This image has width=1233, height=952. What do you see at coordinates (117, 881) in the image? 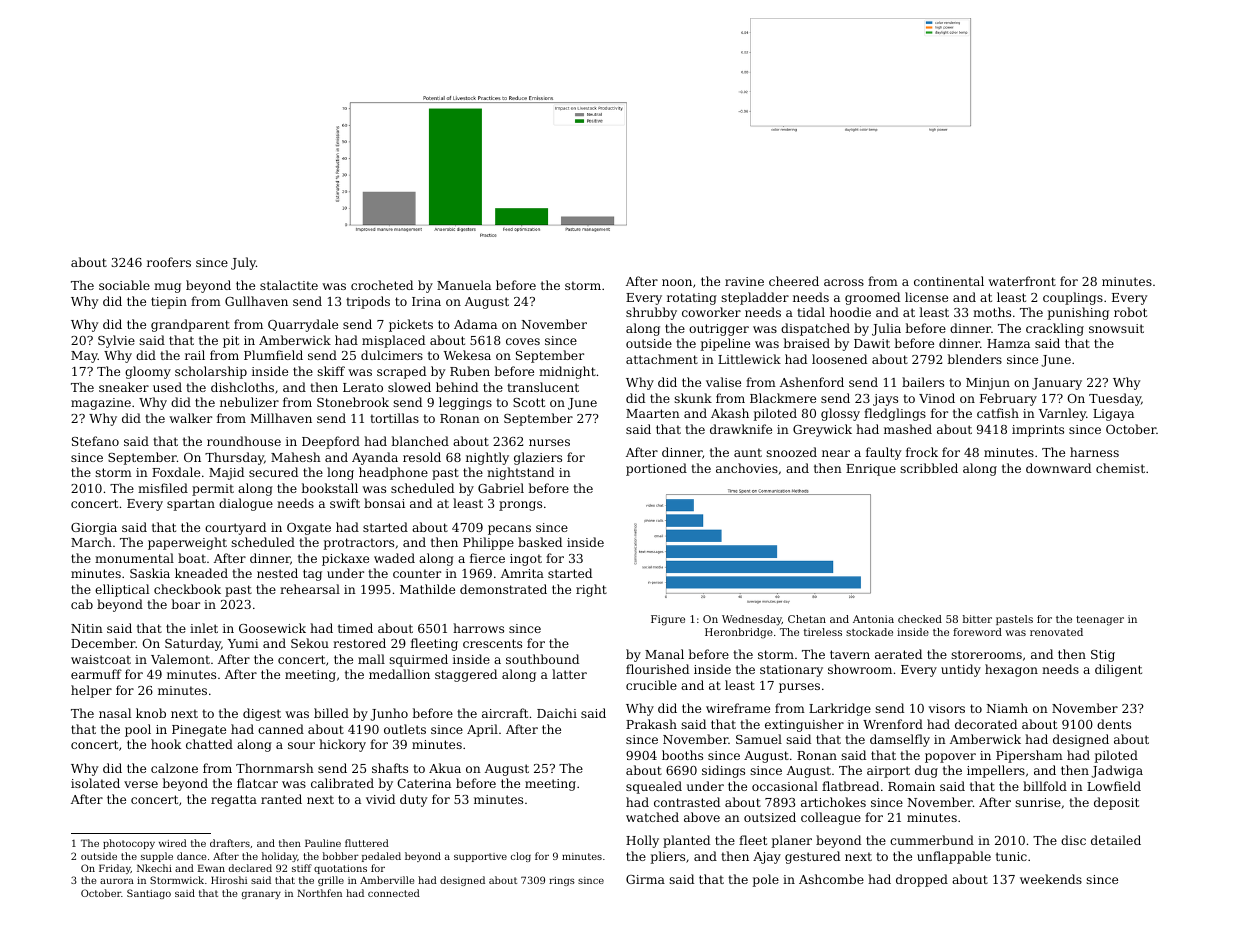
I see `aurora` at bounding box center [117, 881].
